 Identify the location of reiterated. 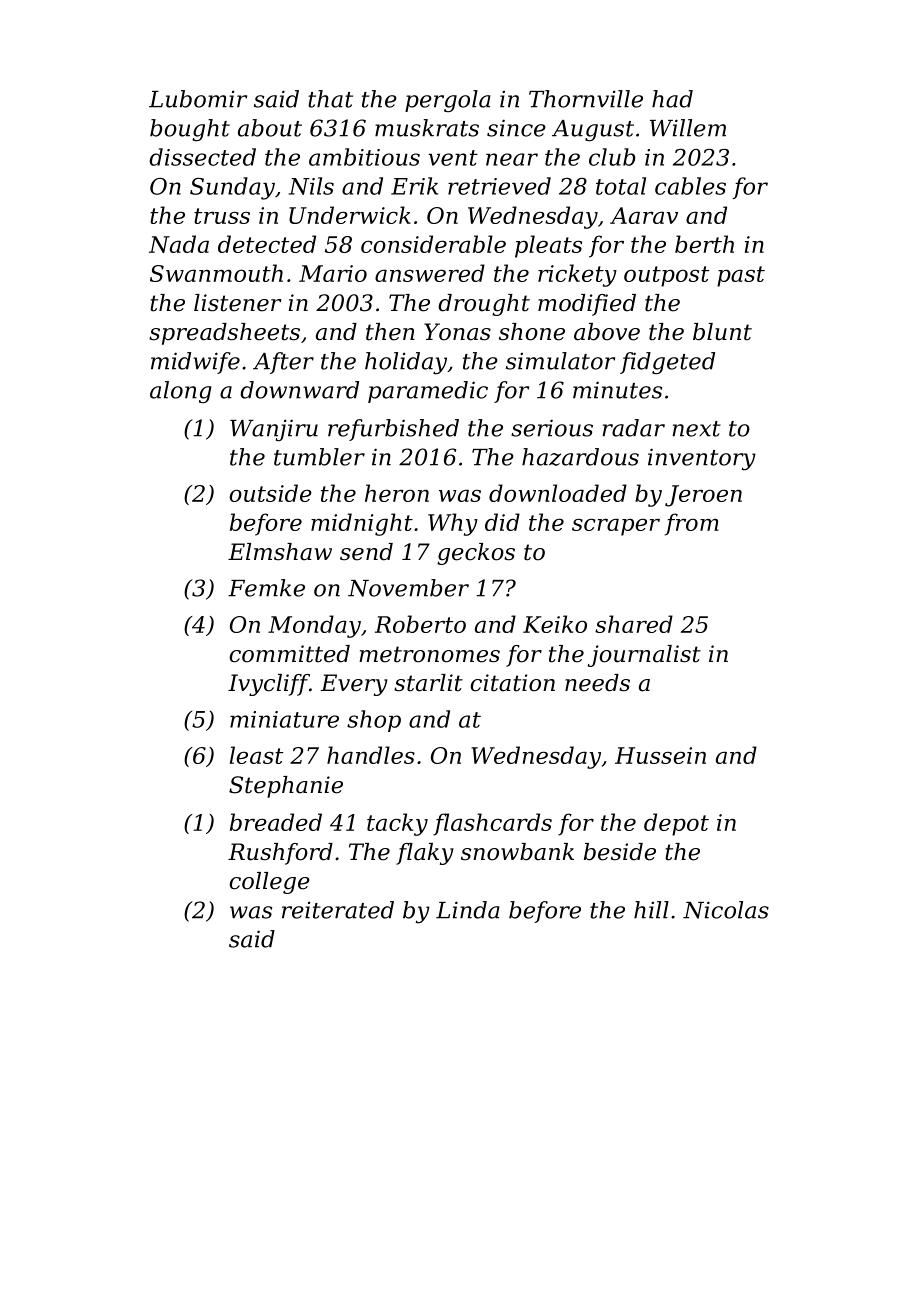
(338, 910).
